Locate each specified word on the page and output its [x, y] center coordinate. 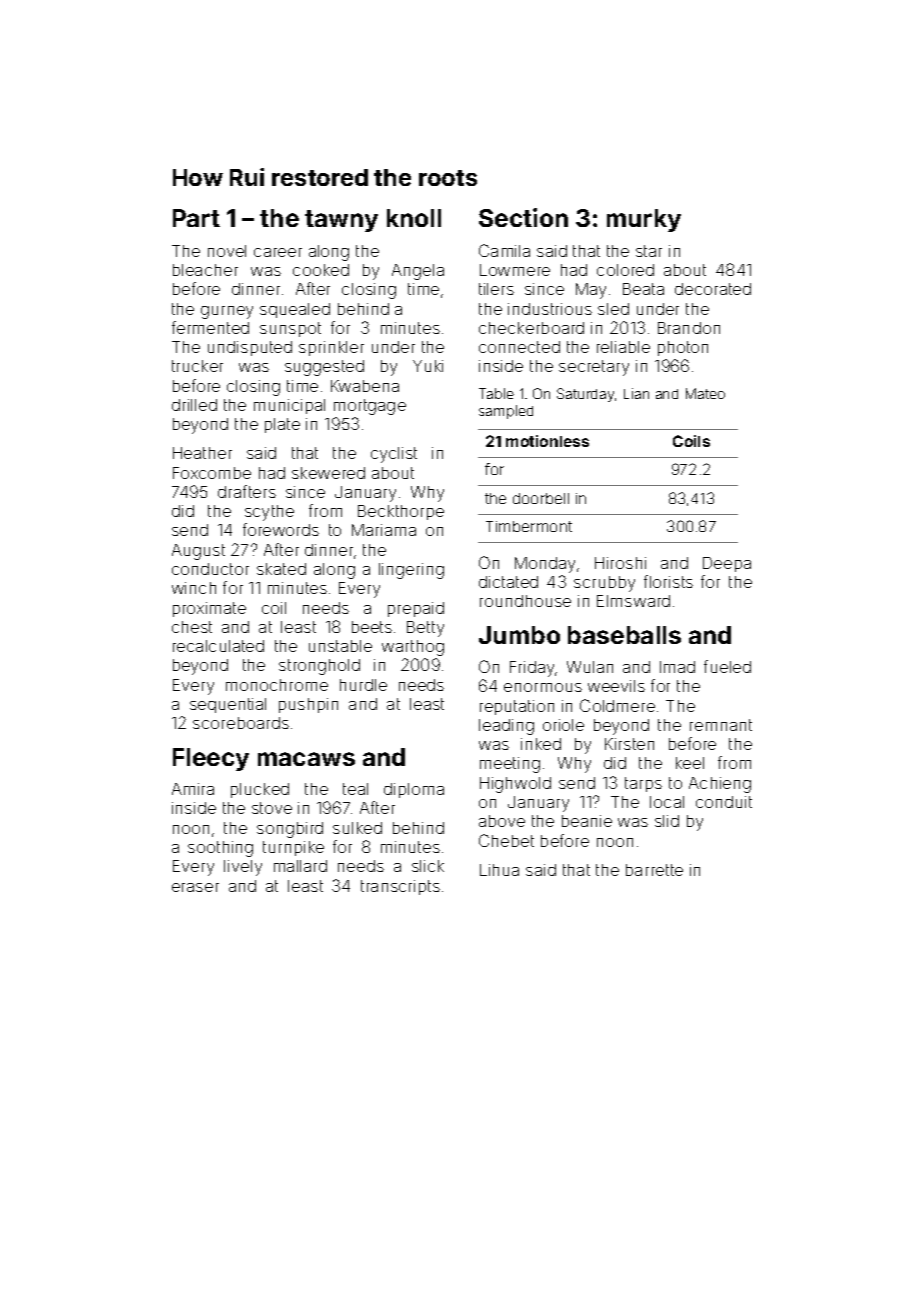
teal [355, 789]
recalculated [218, 646]
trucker [197, 366]
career [278, 252]
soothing [220, 849]
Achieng [720, 785]
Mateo [705, 393]
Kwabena [365, 386]
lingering [411, 571]
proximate [209, 609]
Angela [418, 272]
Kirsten [629, 744]
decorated [713, 289]
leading [506, 727]
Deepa [727, 564]
